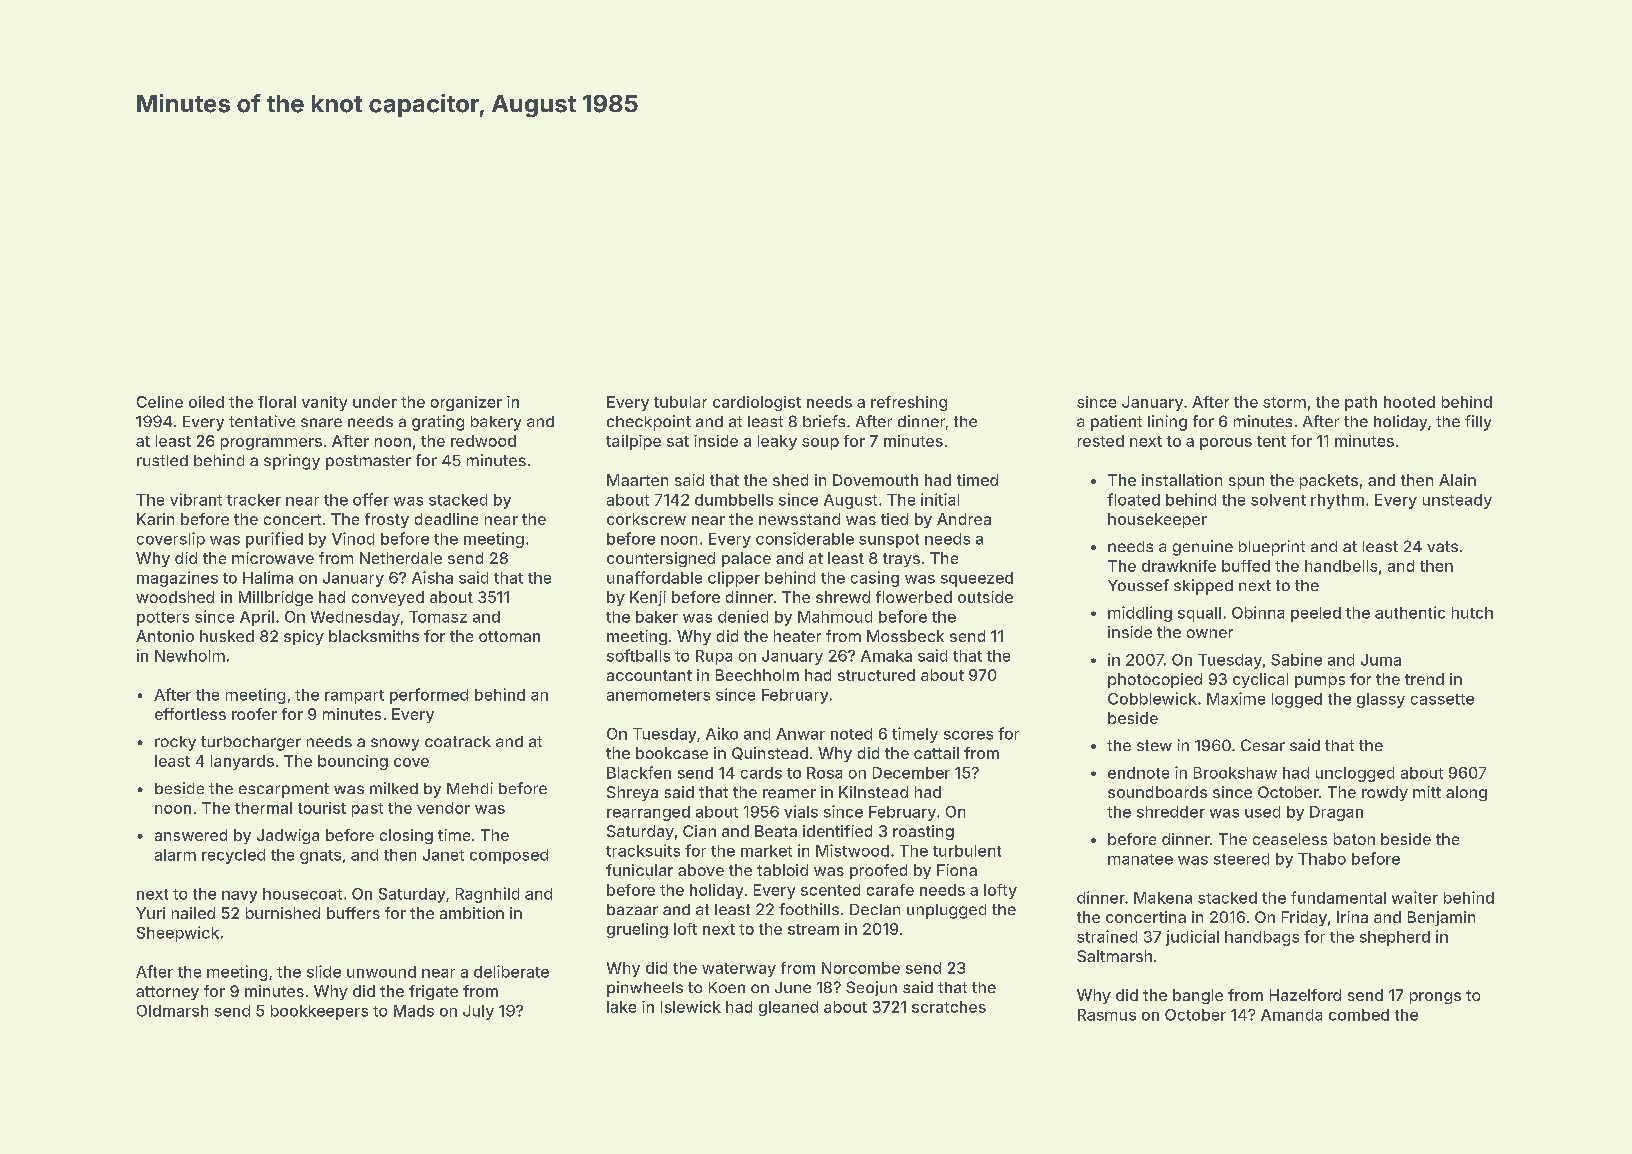  I want to click on hooted, so click(1409, 402).
